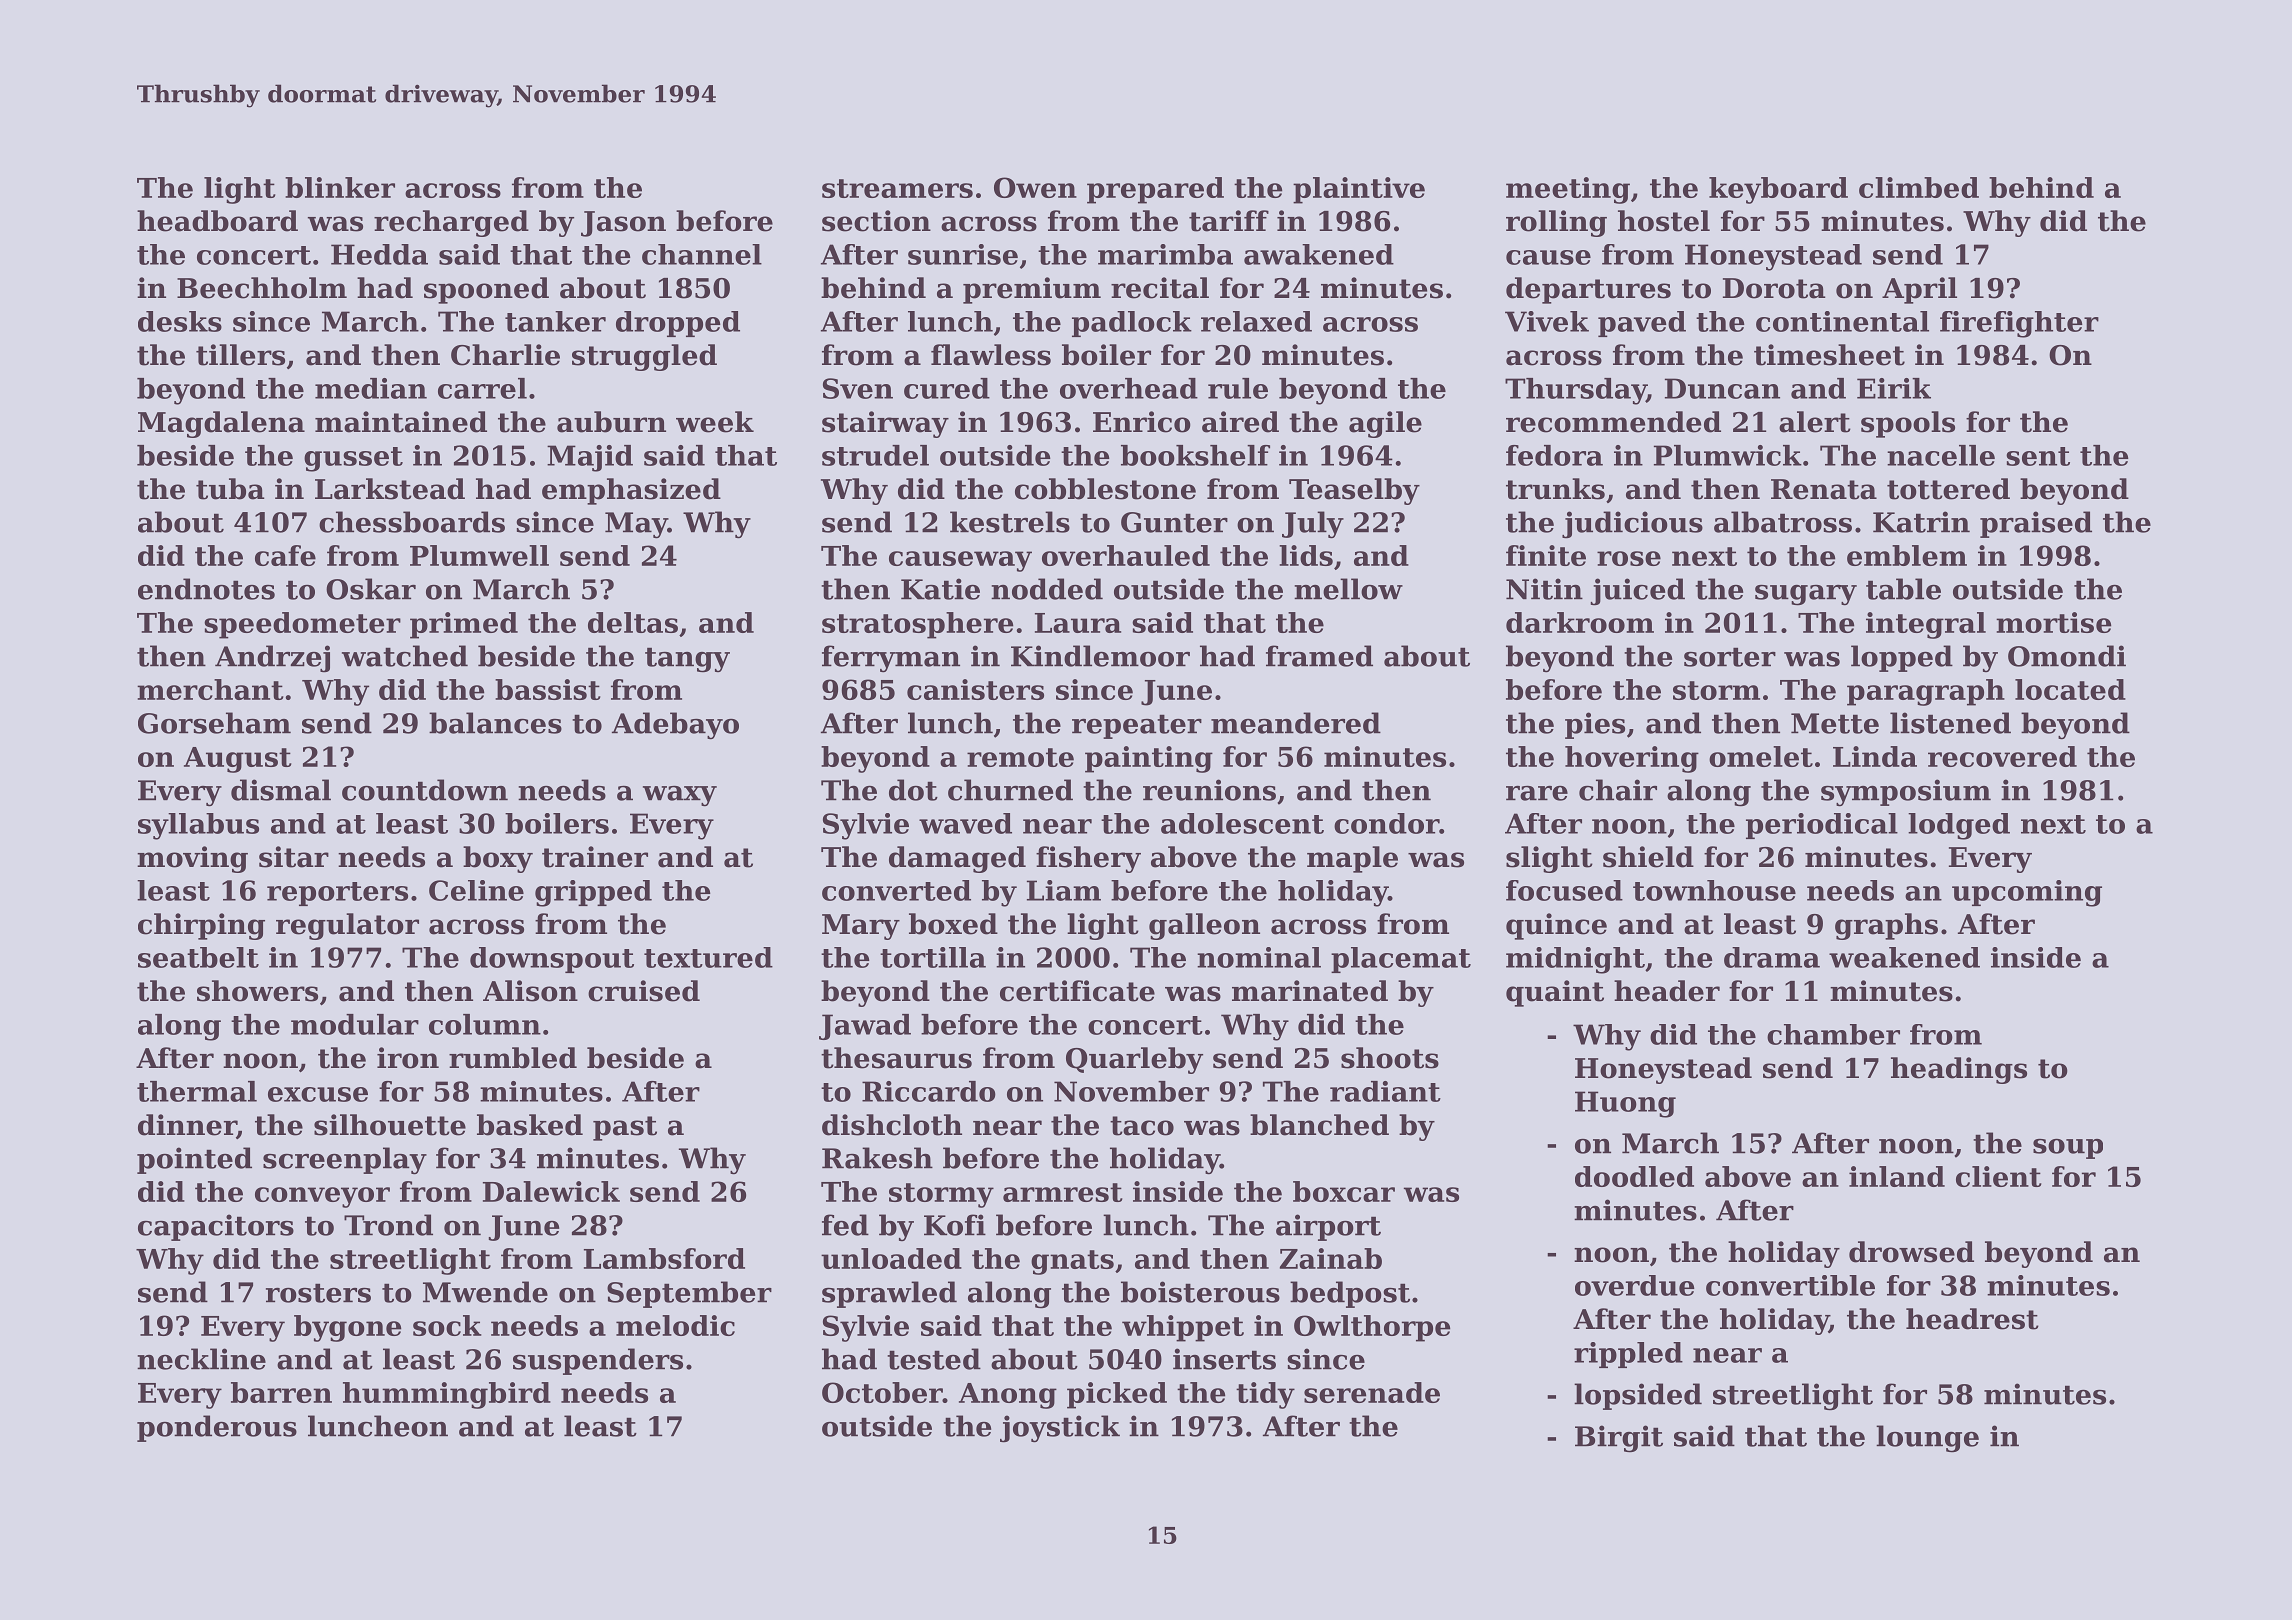 This screenshot has width=2292, height=1620. I want to click on struggled, so click(644, 357).
